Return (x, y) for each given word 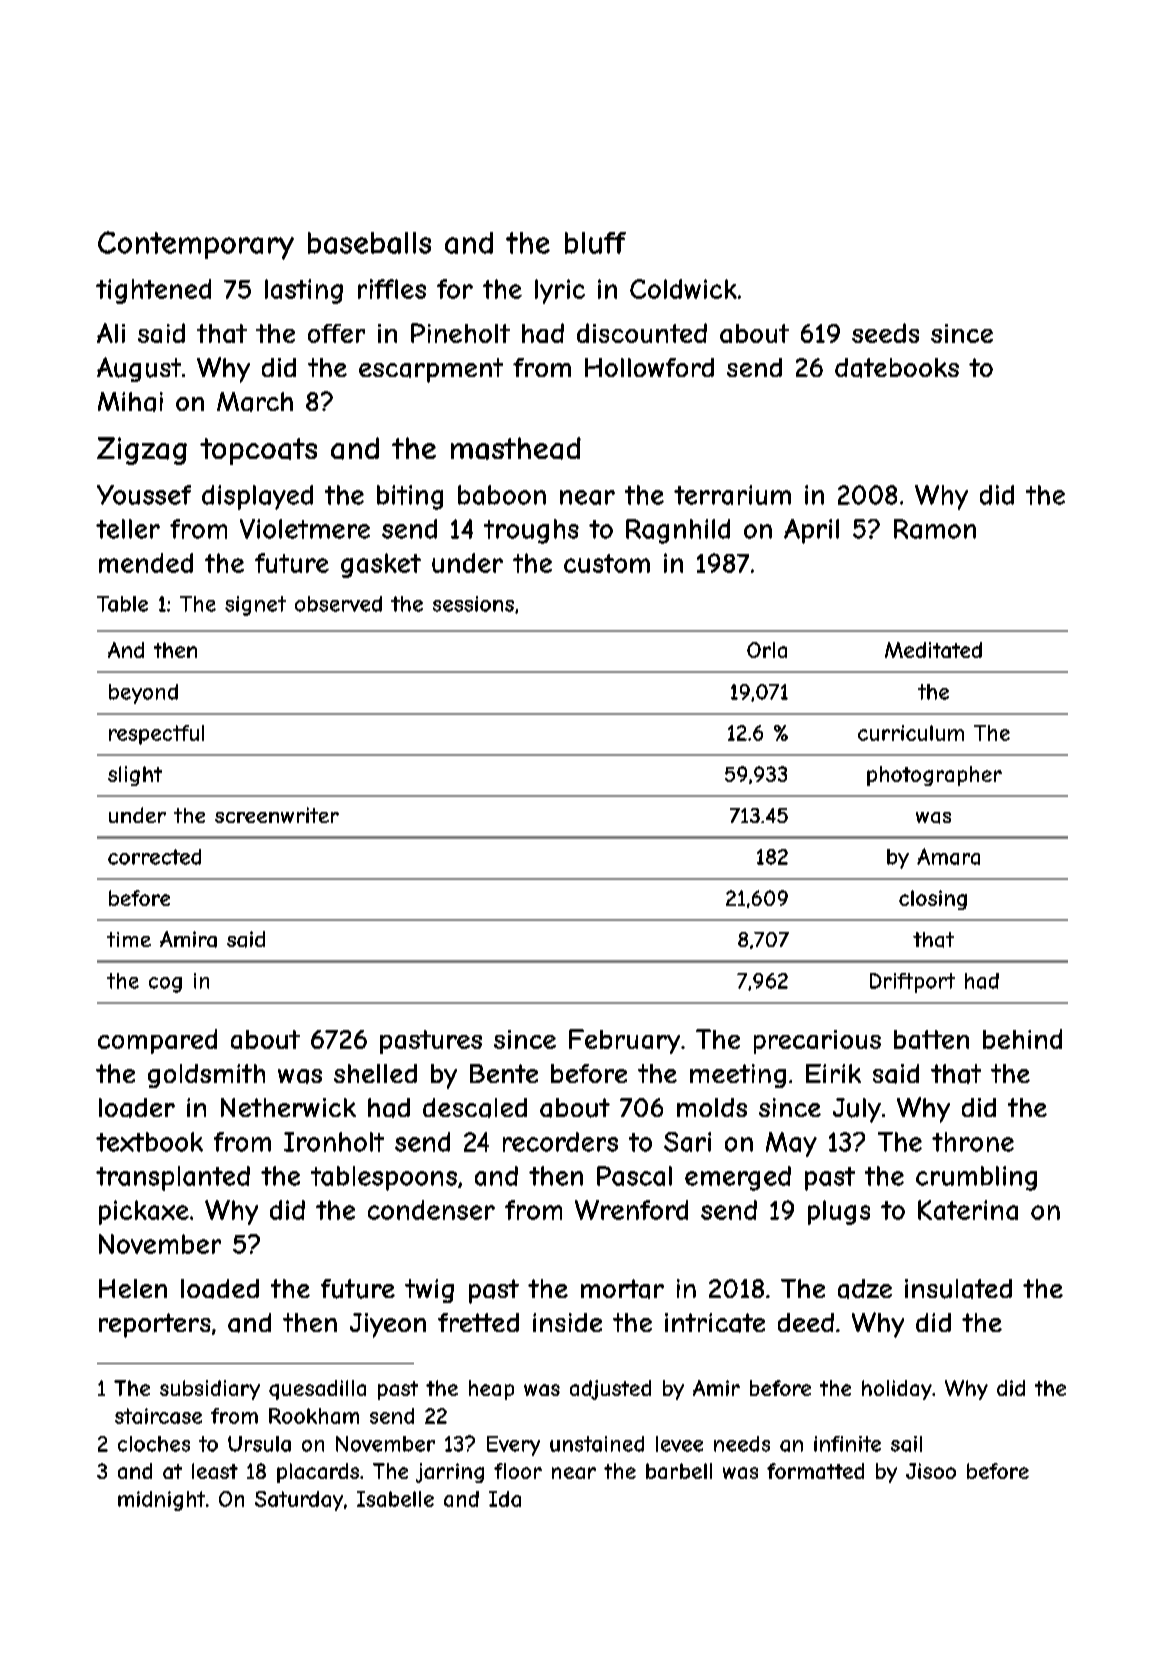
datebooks (897, 368)
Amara (948, 856)
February (624, 1041)
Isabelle (395, 1499)
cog (165, 985)
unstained (597, 1444)
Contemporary (196, 245)
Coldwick (683, 289)
